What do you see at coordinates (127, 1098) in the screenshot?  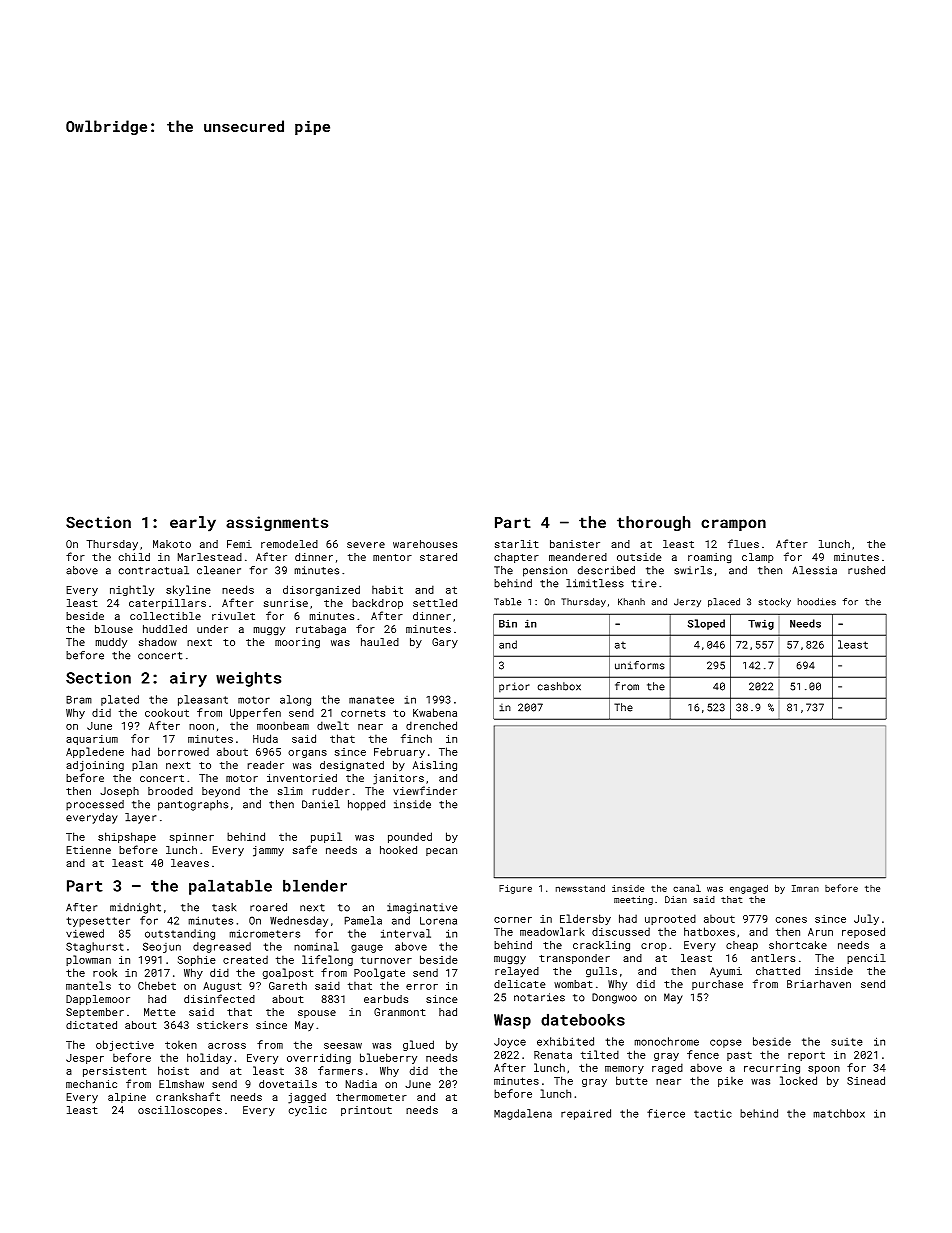 I see `alpine` at bounding box center [127, 1098].
